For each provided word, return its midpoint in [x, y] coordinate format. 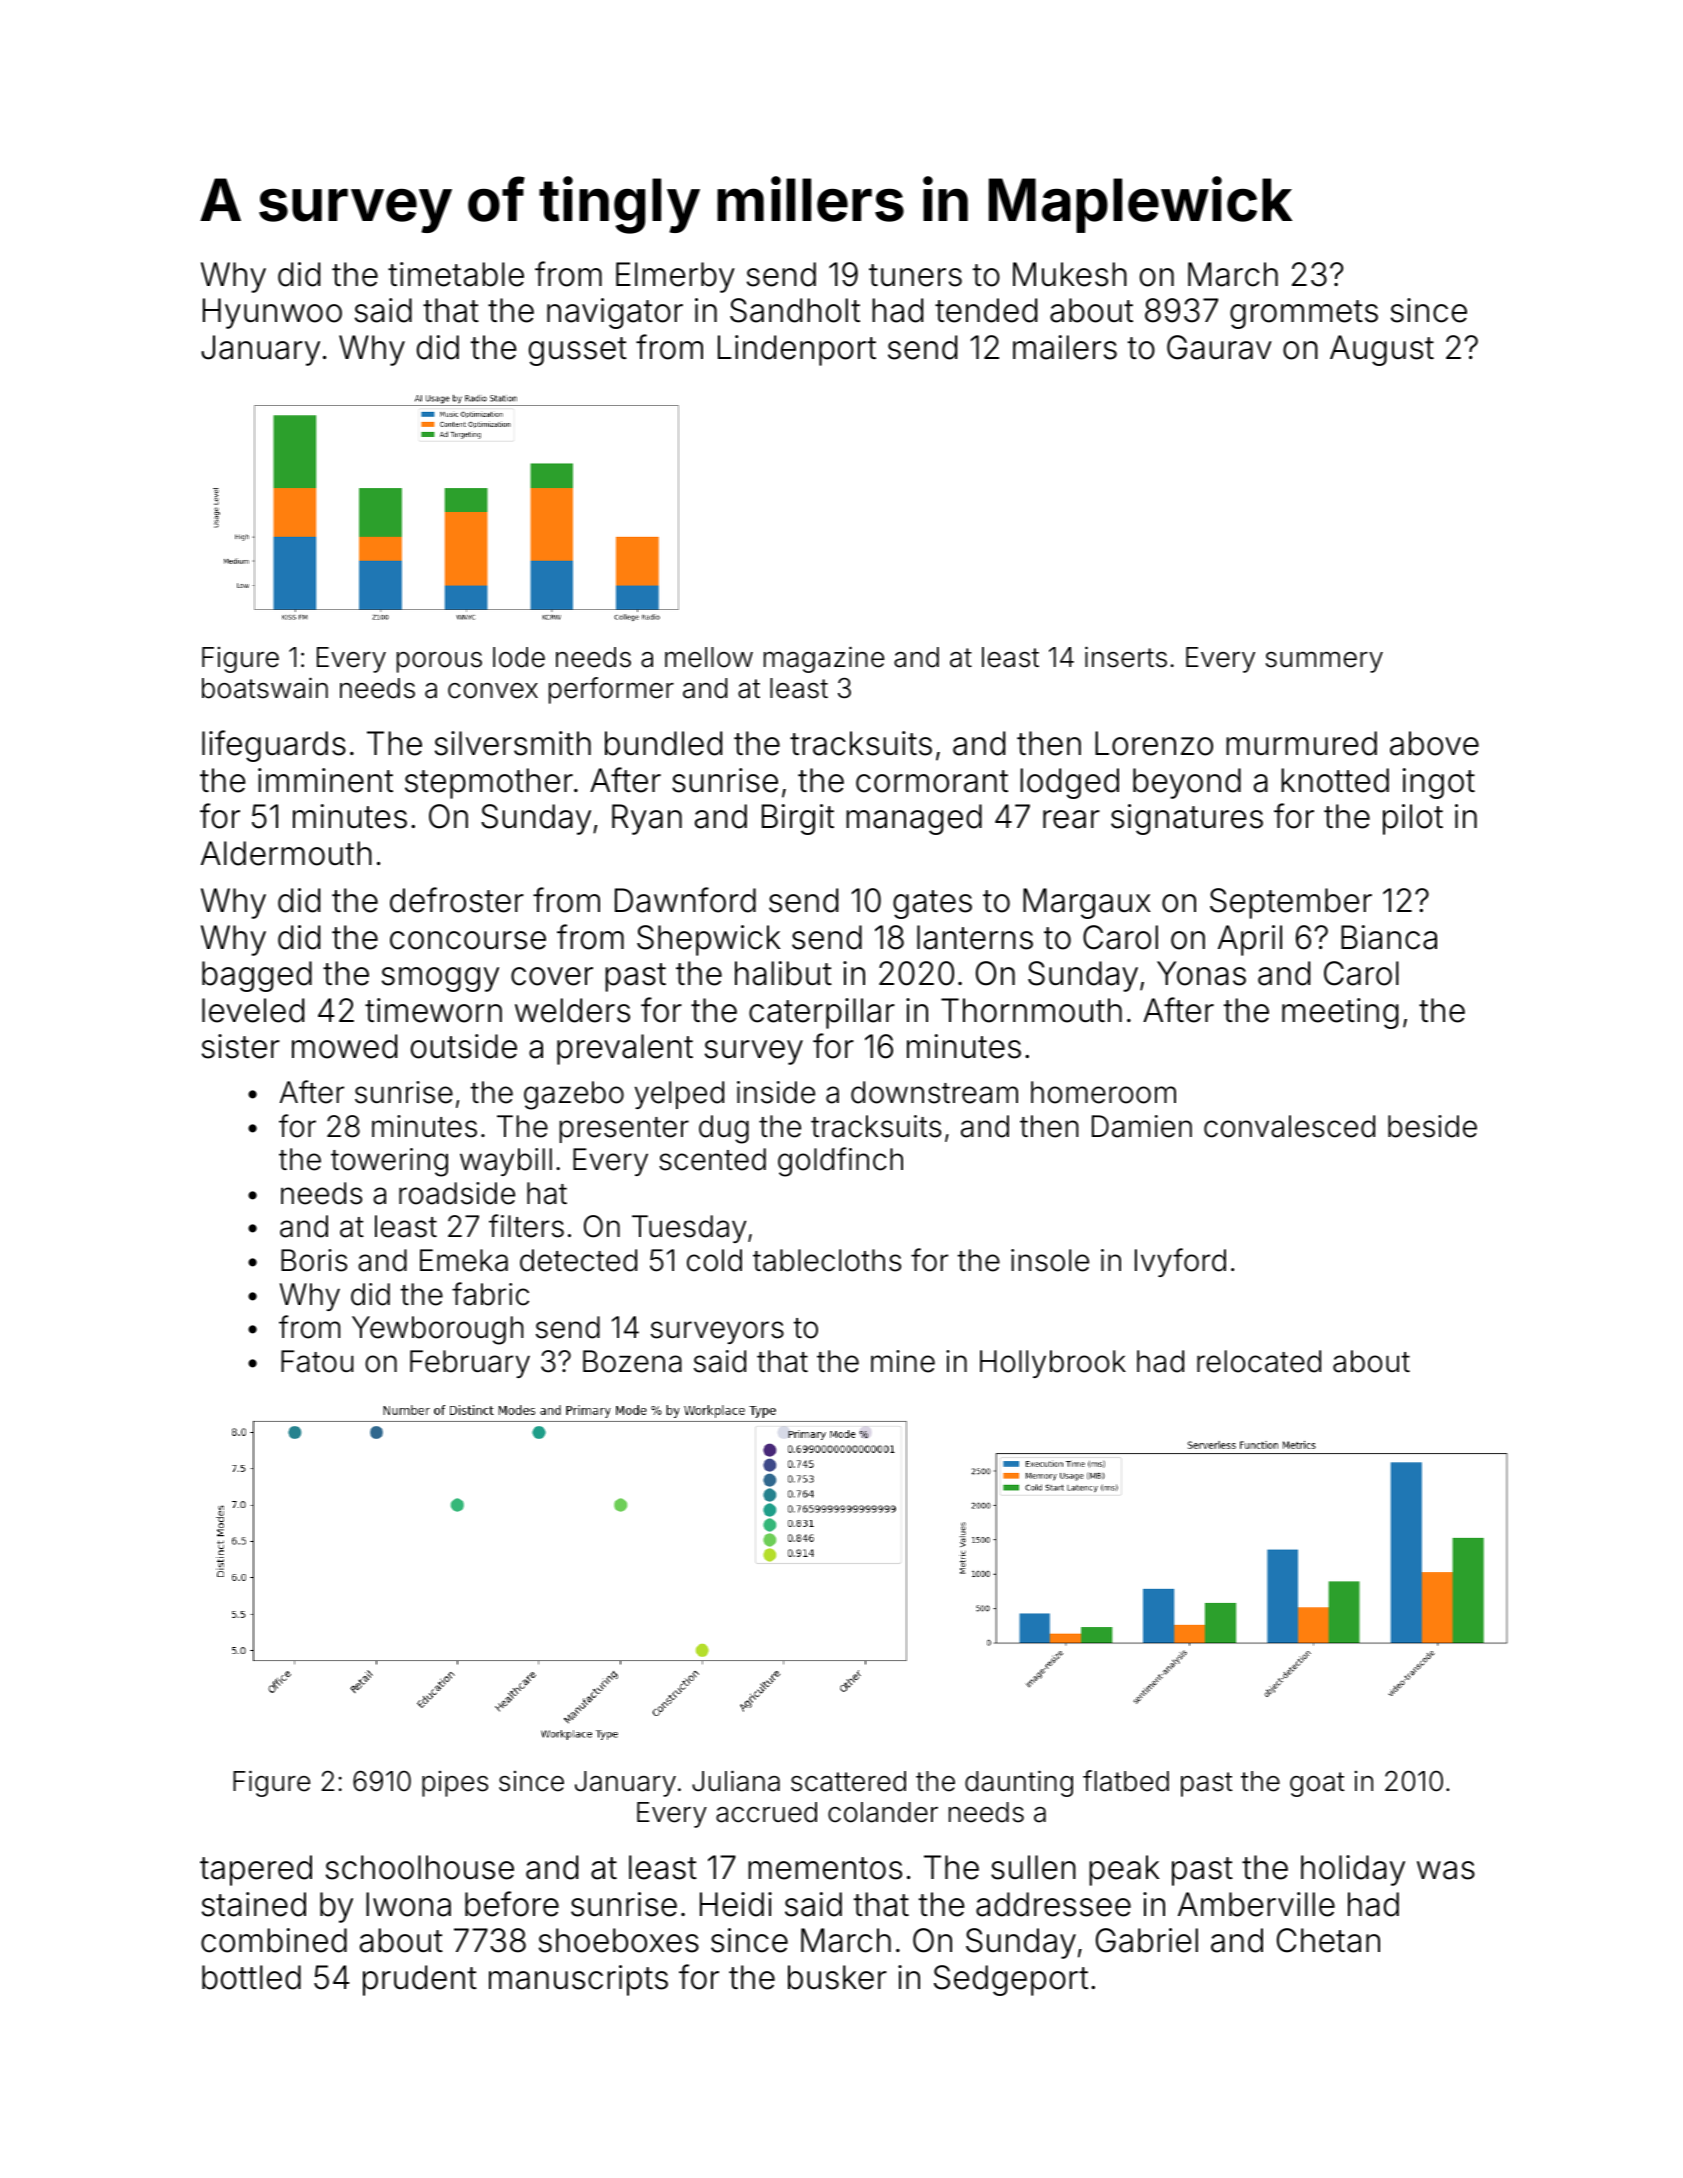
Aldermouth [286, 853]
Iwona [408, 1904]
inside [776, 1092]
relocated [1259, 1361]
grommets [1304, 314]
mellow [709, 657]
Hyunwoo [272, 313]
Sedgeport [1011, 1980]
